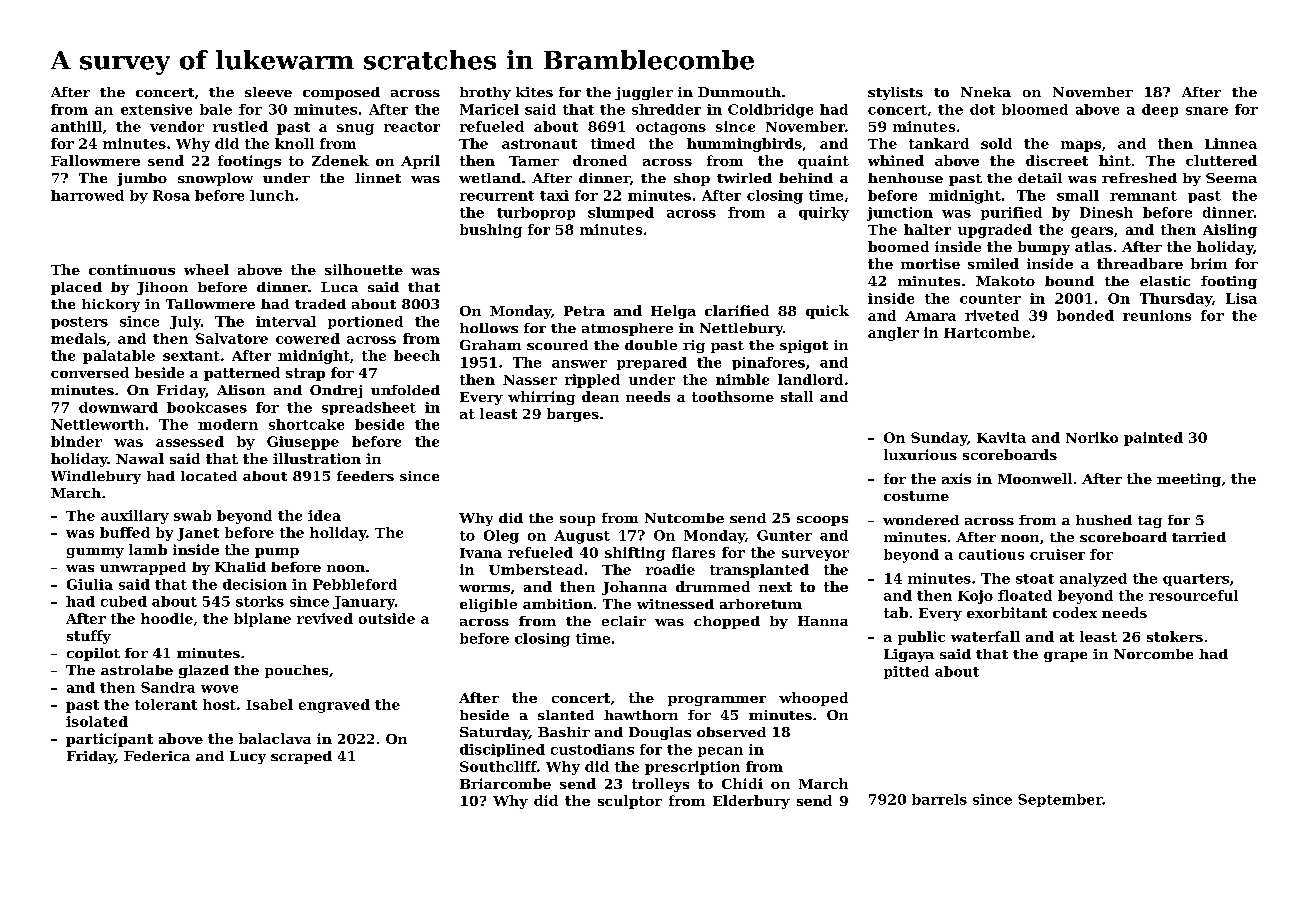 The image size is (1308, 924). Describe the element at coordinates (95, 160) in the screenshot. I see `Fallowmere` at that location.
